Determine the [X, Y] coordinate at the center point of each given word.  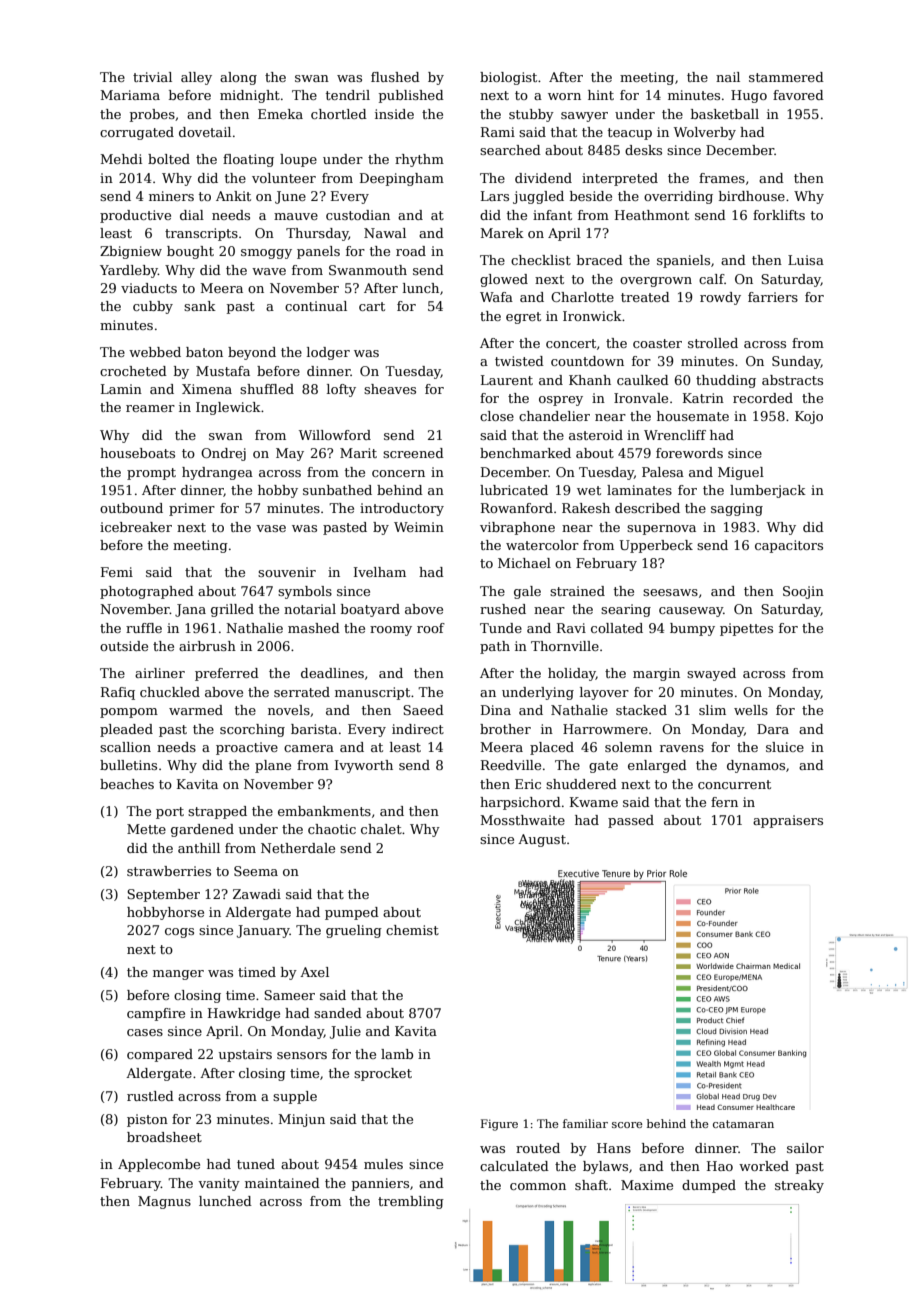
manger [178, 975]
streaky [799, 1186]
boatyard [370, 610]
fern [724, 802]
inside [394, 114]
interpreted [620, 179]
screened [413, 453]
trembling [411, 1202]
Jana [190, 610]
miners [171, 196]
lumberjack [768, 491]
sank [200, 306]
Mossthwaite [522, 820]
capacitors [789, 546]
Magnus [164, 1202]
